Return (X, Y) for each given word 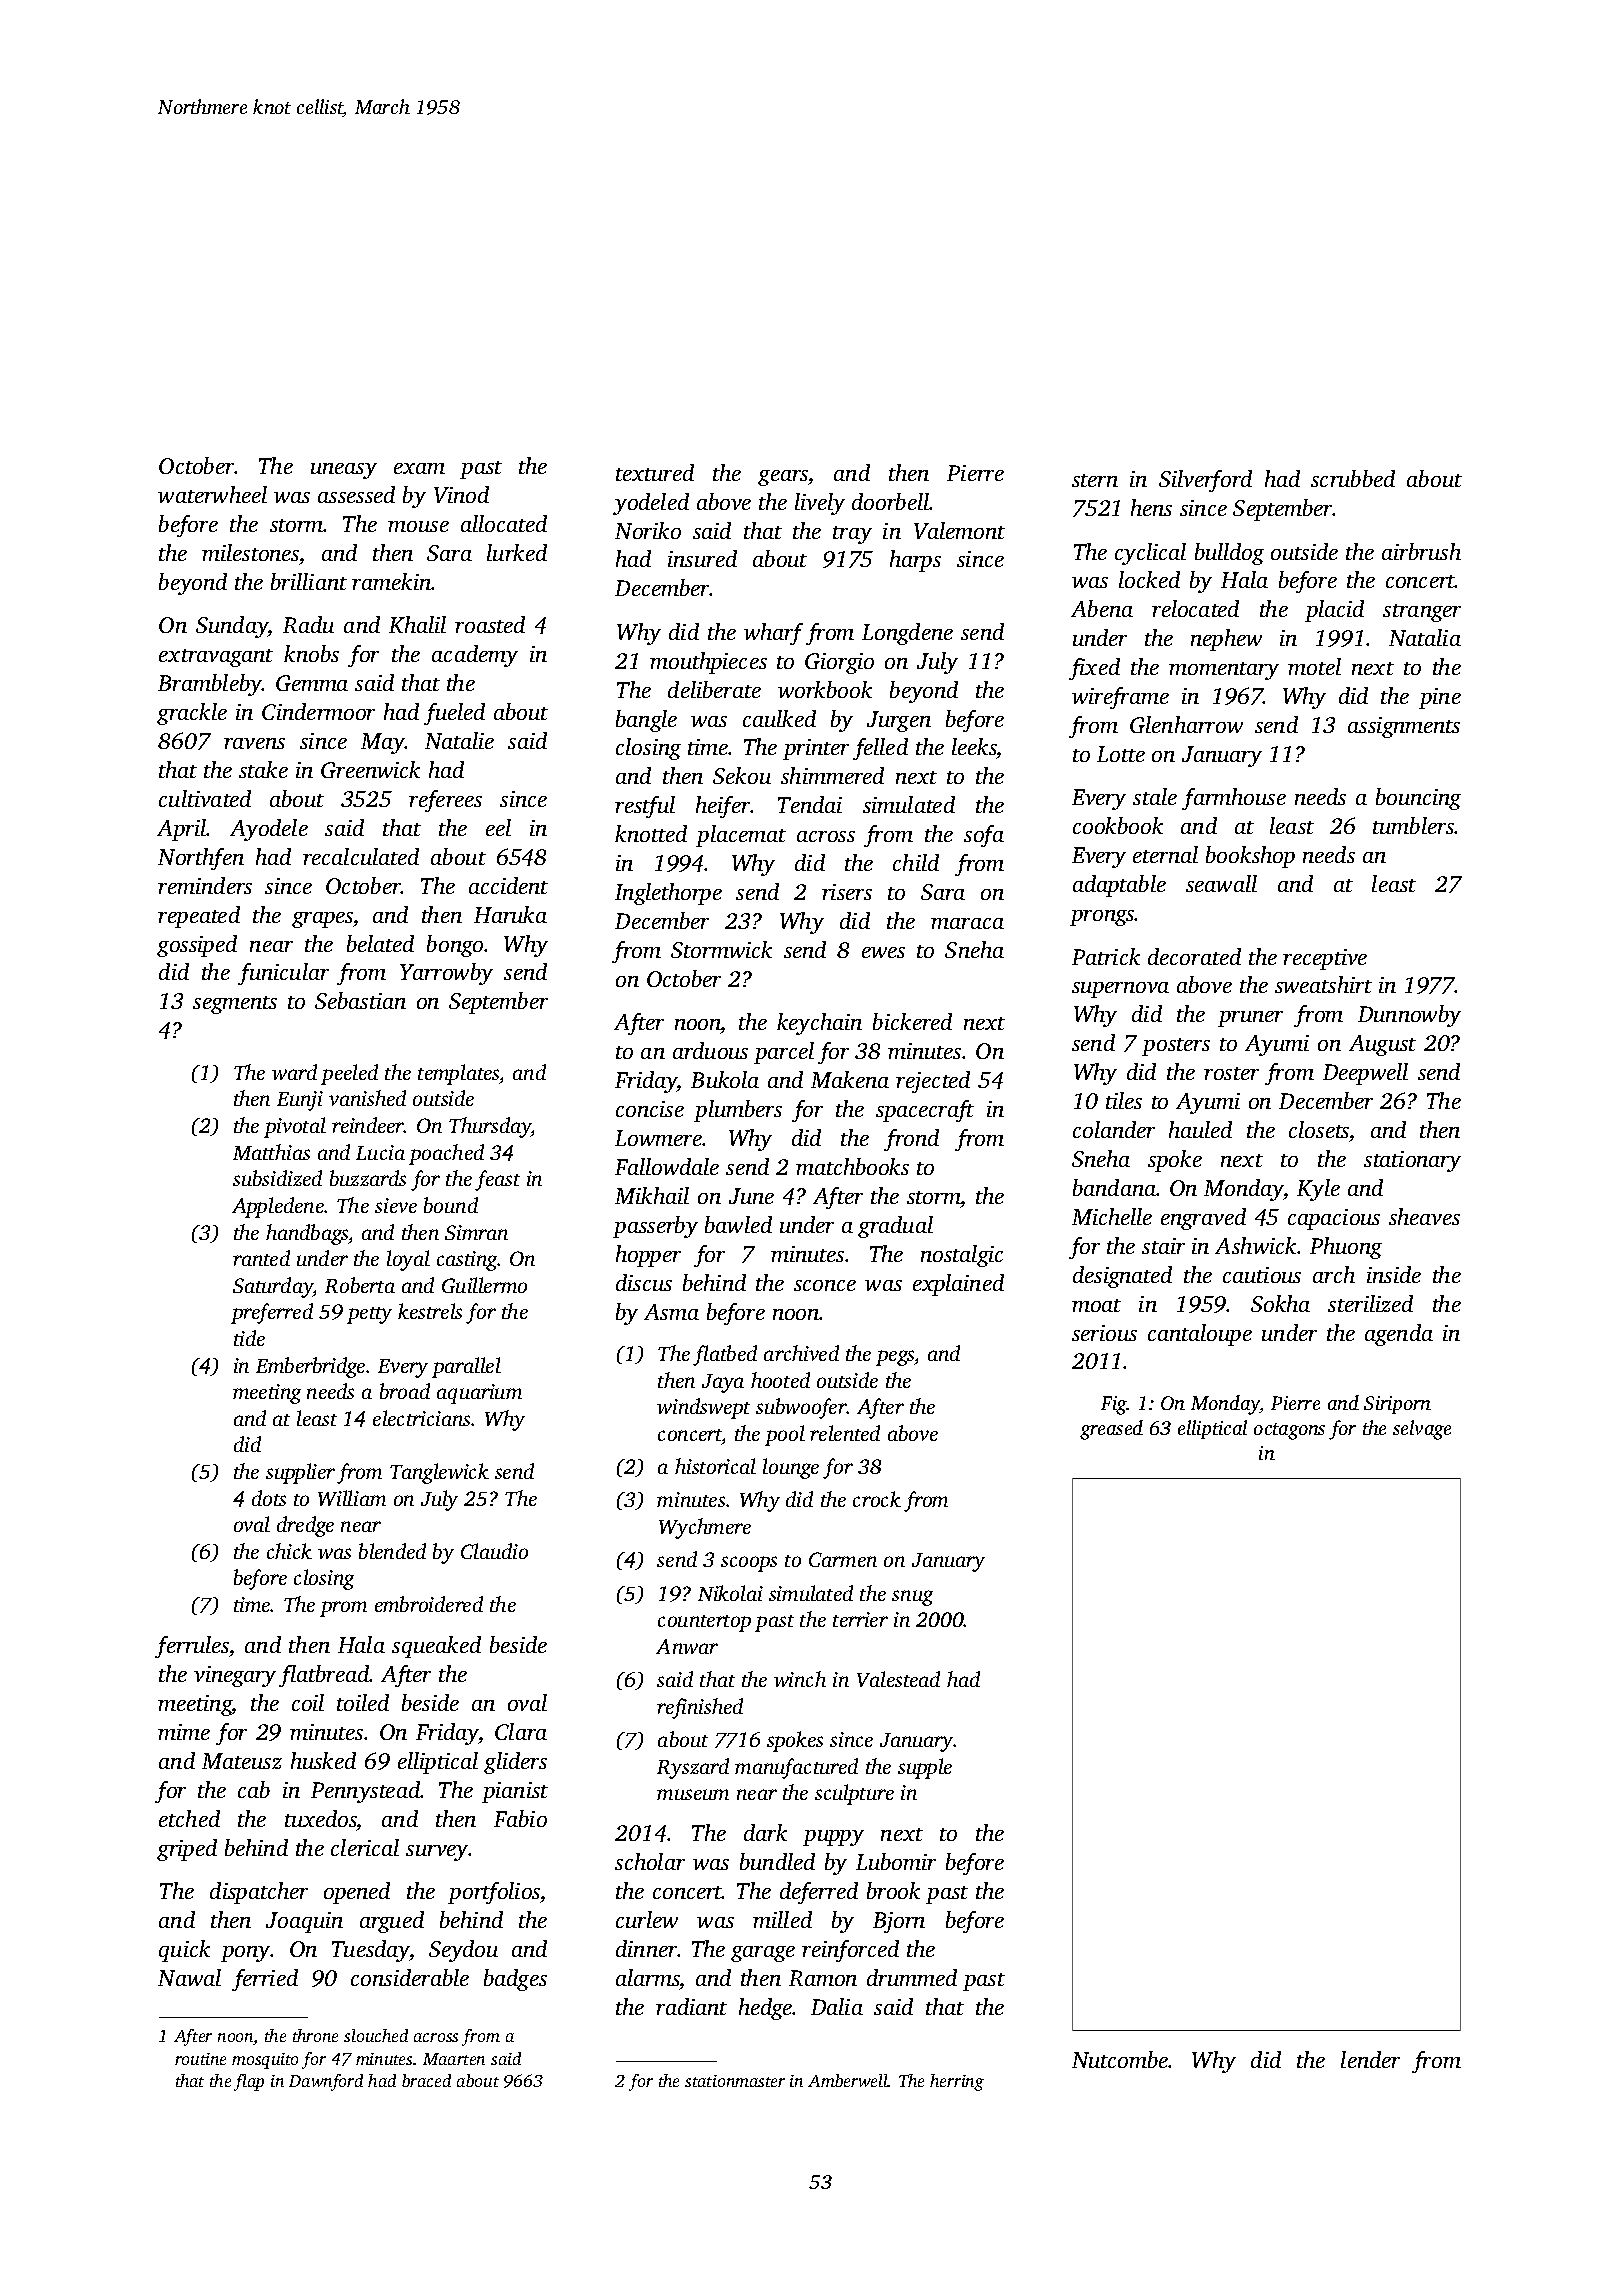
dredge (305, 1526)
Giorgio (839, 663)
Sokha (1280, 1303)
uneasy (344, 471)
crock (877, 1499)
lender (1370, 2059)
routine (200, 2059)
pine (1440, 698)
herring (957, 2082)
